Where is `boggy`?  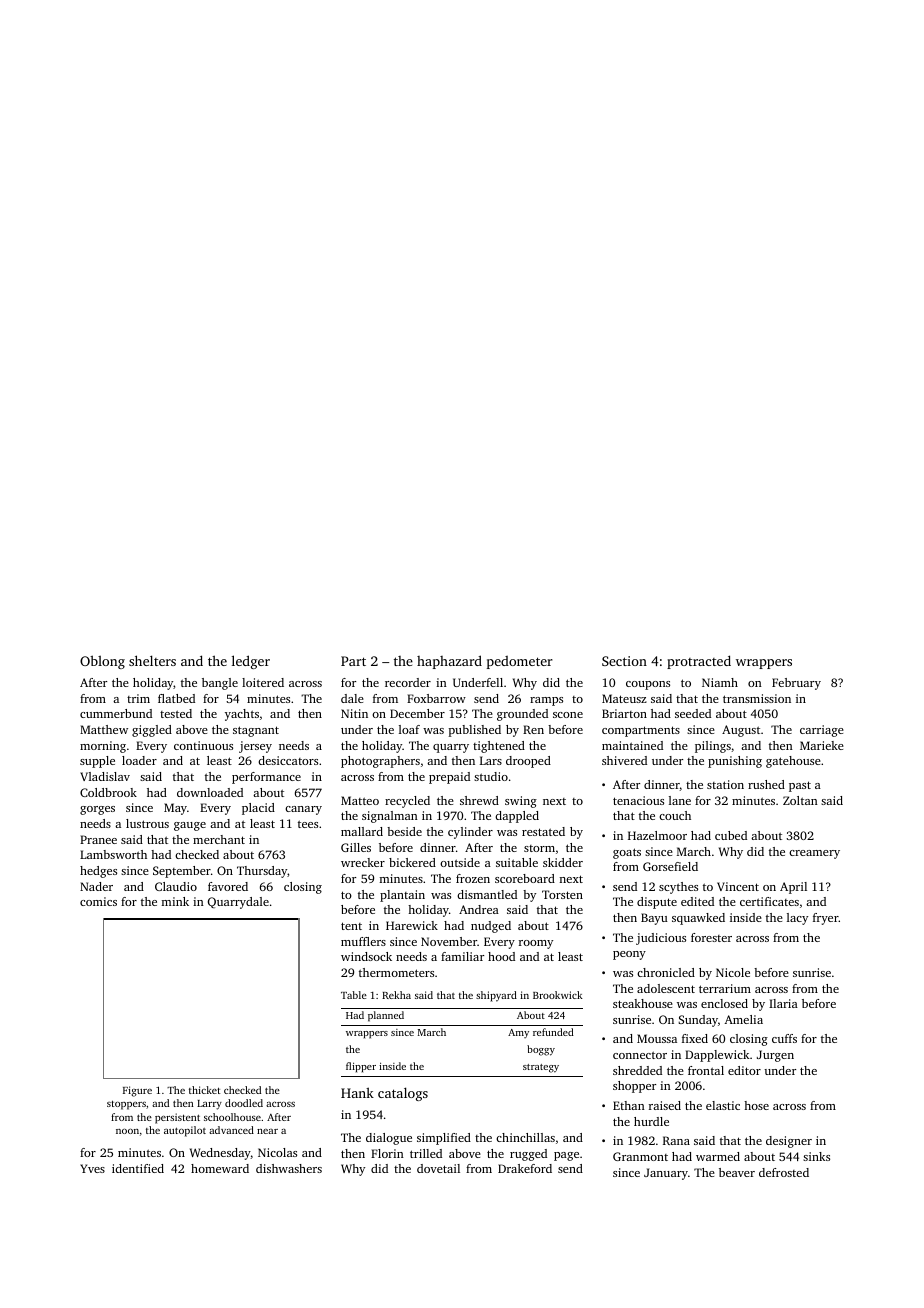 boggy is located at coordinates (541, 1050).
